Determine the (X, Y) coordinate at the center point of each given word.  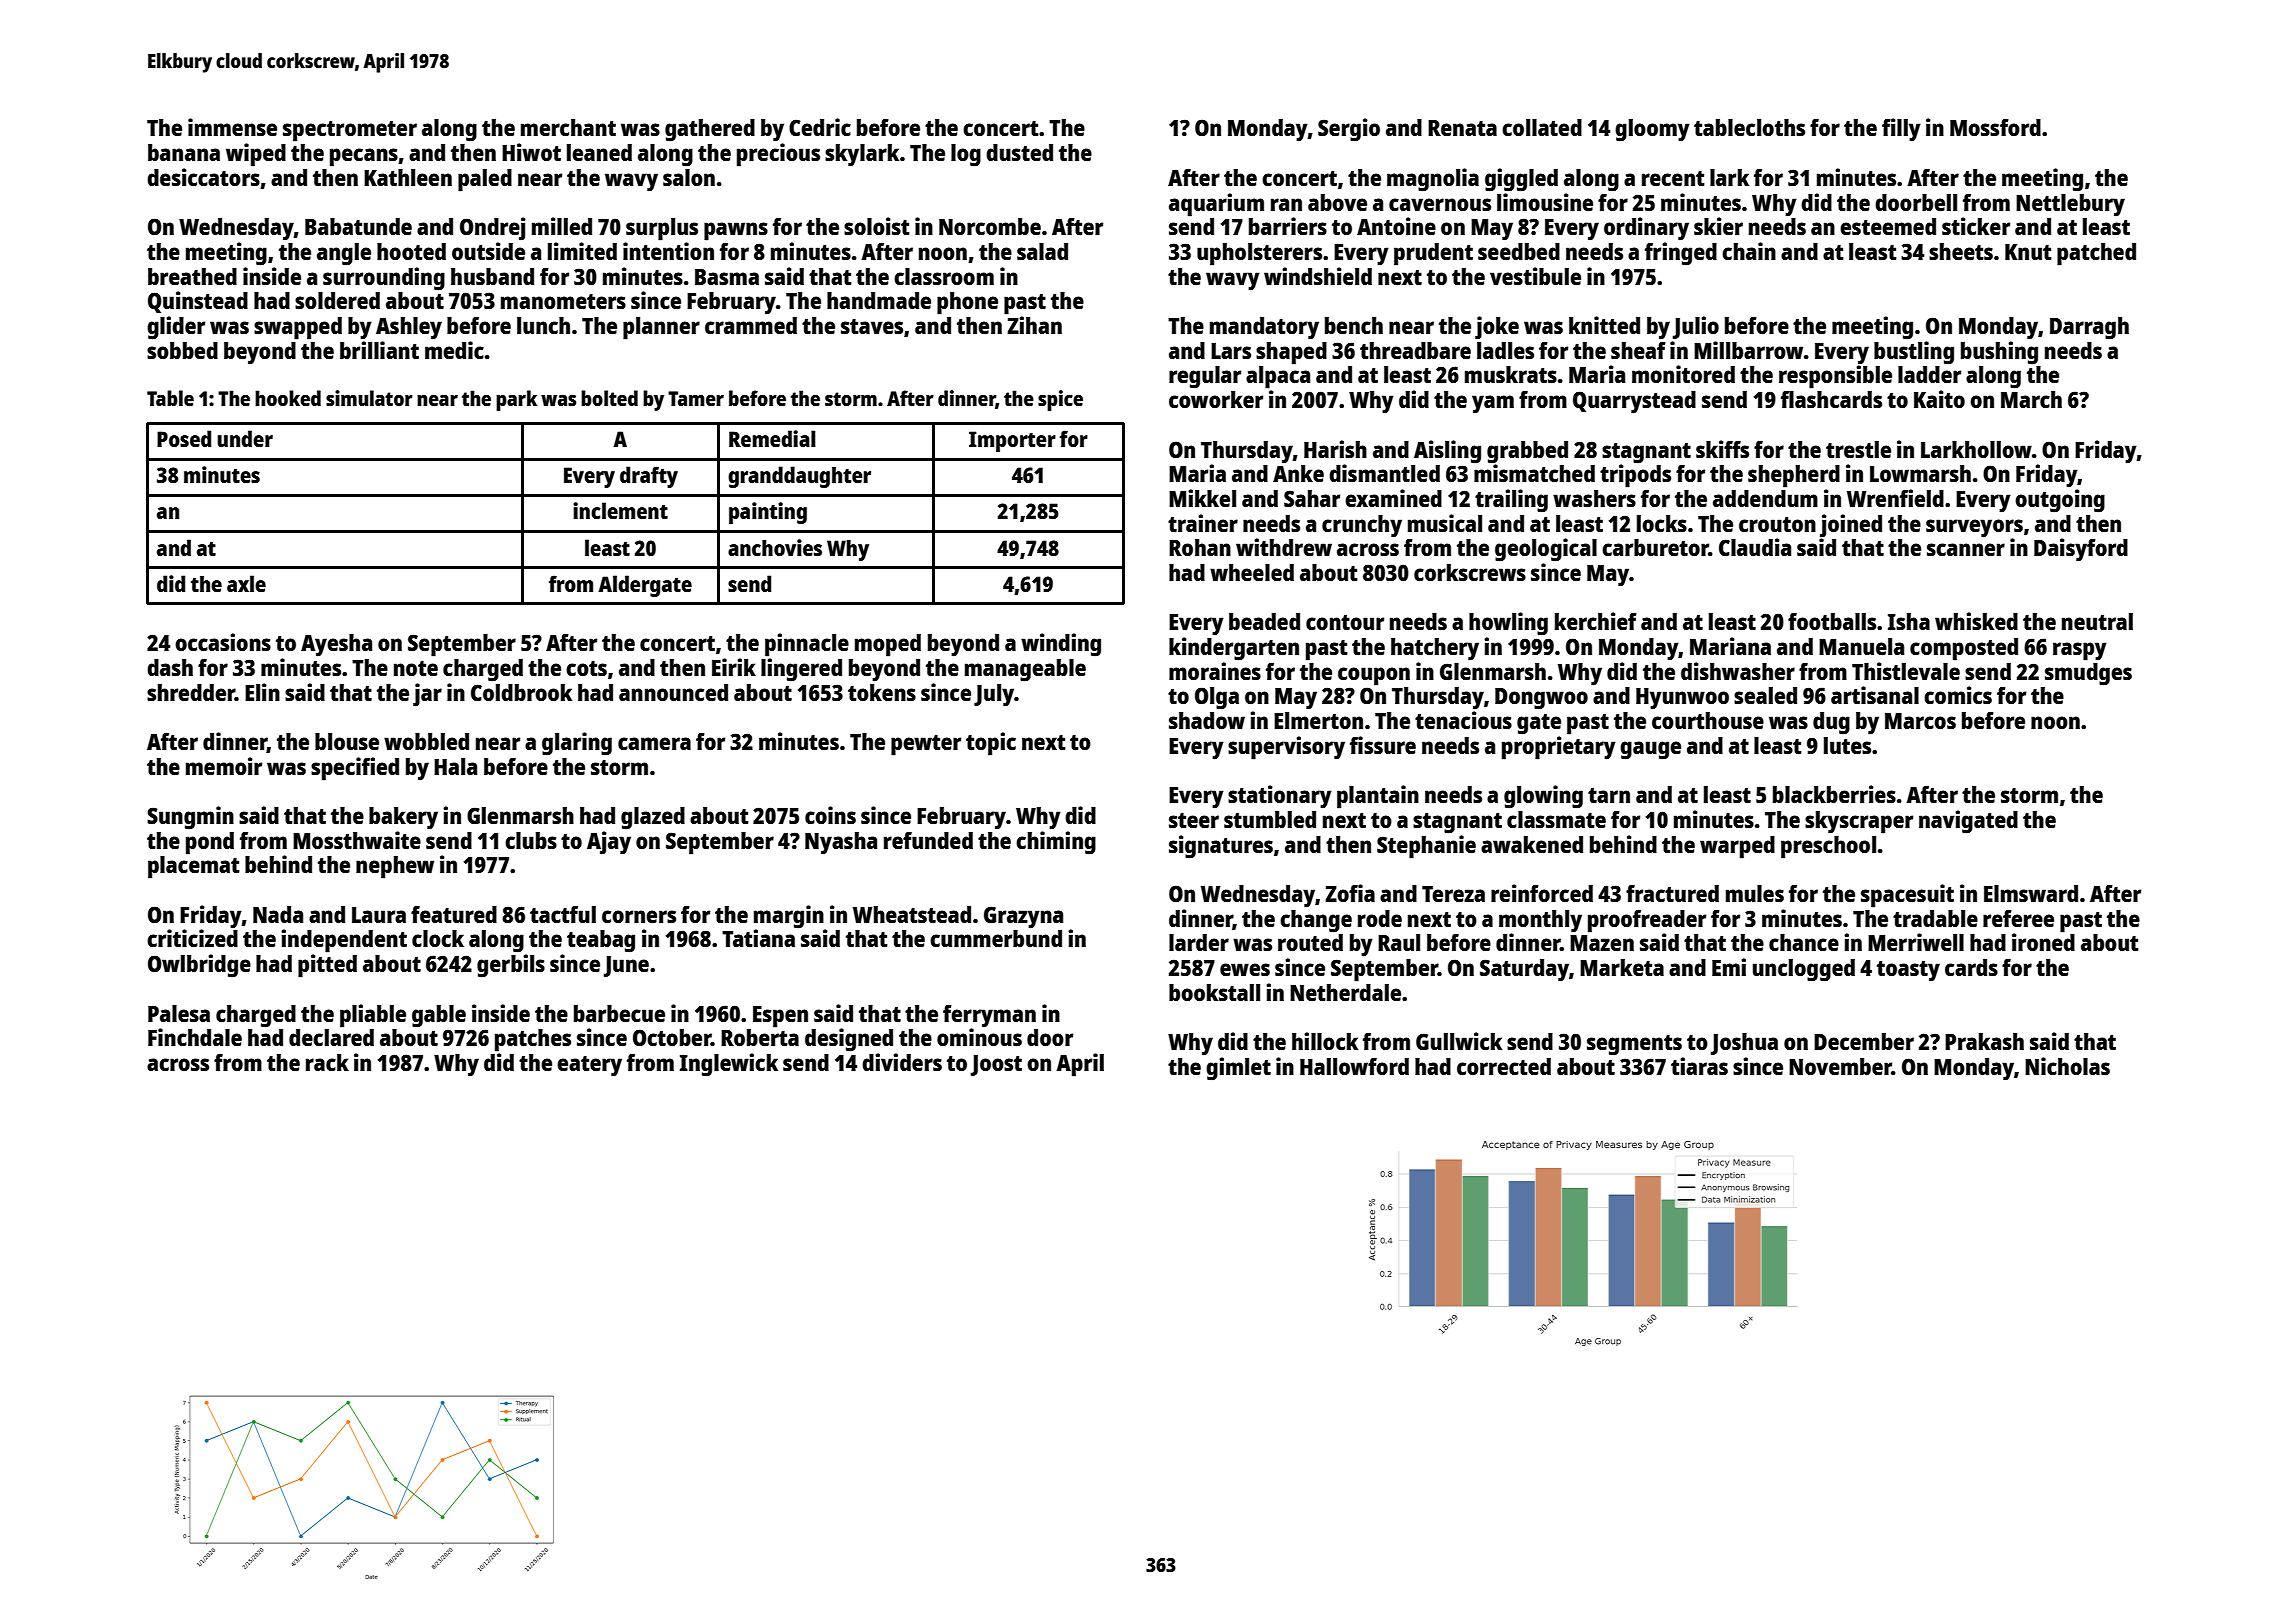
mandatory (1264, 328)
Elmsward (2031, 893)
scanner (1966, 549)
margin (789, 917)
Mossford (1995, 127)
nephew (395, 867)
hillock (1325, 1041)
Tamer (696, 398)
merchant (568, 127)
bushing (1999, 353)
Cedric (820, 127)
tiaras (1699, 1066)
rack (327, 1062)
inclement (620, 510)
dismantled (1384, 473)
